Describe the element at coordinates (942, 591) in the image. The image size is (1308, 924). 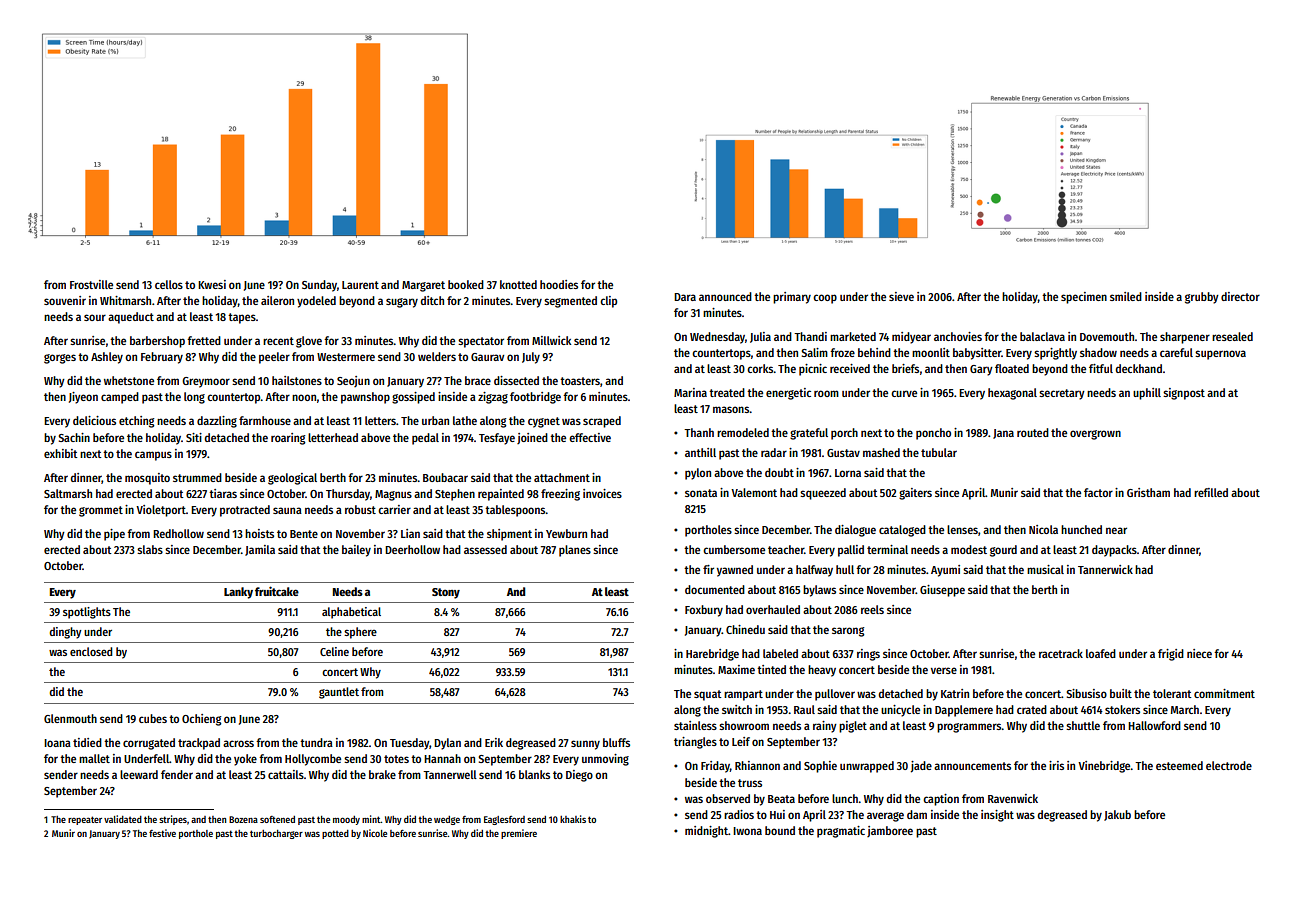
I see `Giuseppe` at that location.
